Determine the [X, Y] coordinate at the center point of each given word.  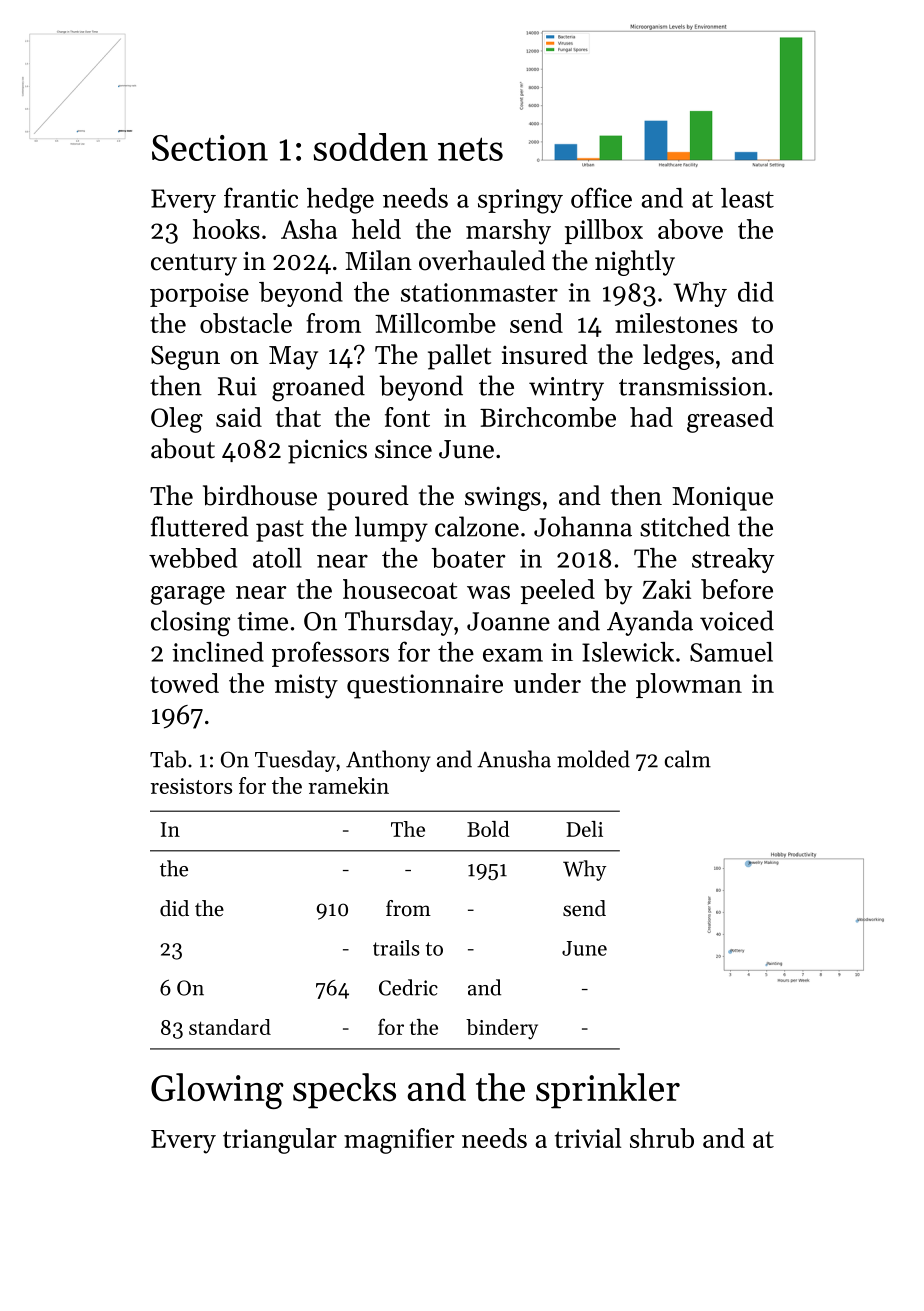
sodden [370, 147]
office [601, 197]
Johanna [583, 526]
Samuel [731, 652]
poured [368, 498]
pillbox [604, 231]
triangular [280, 1141]
